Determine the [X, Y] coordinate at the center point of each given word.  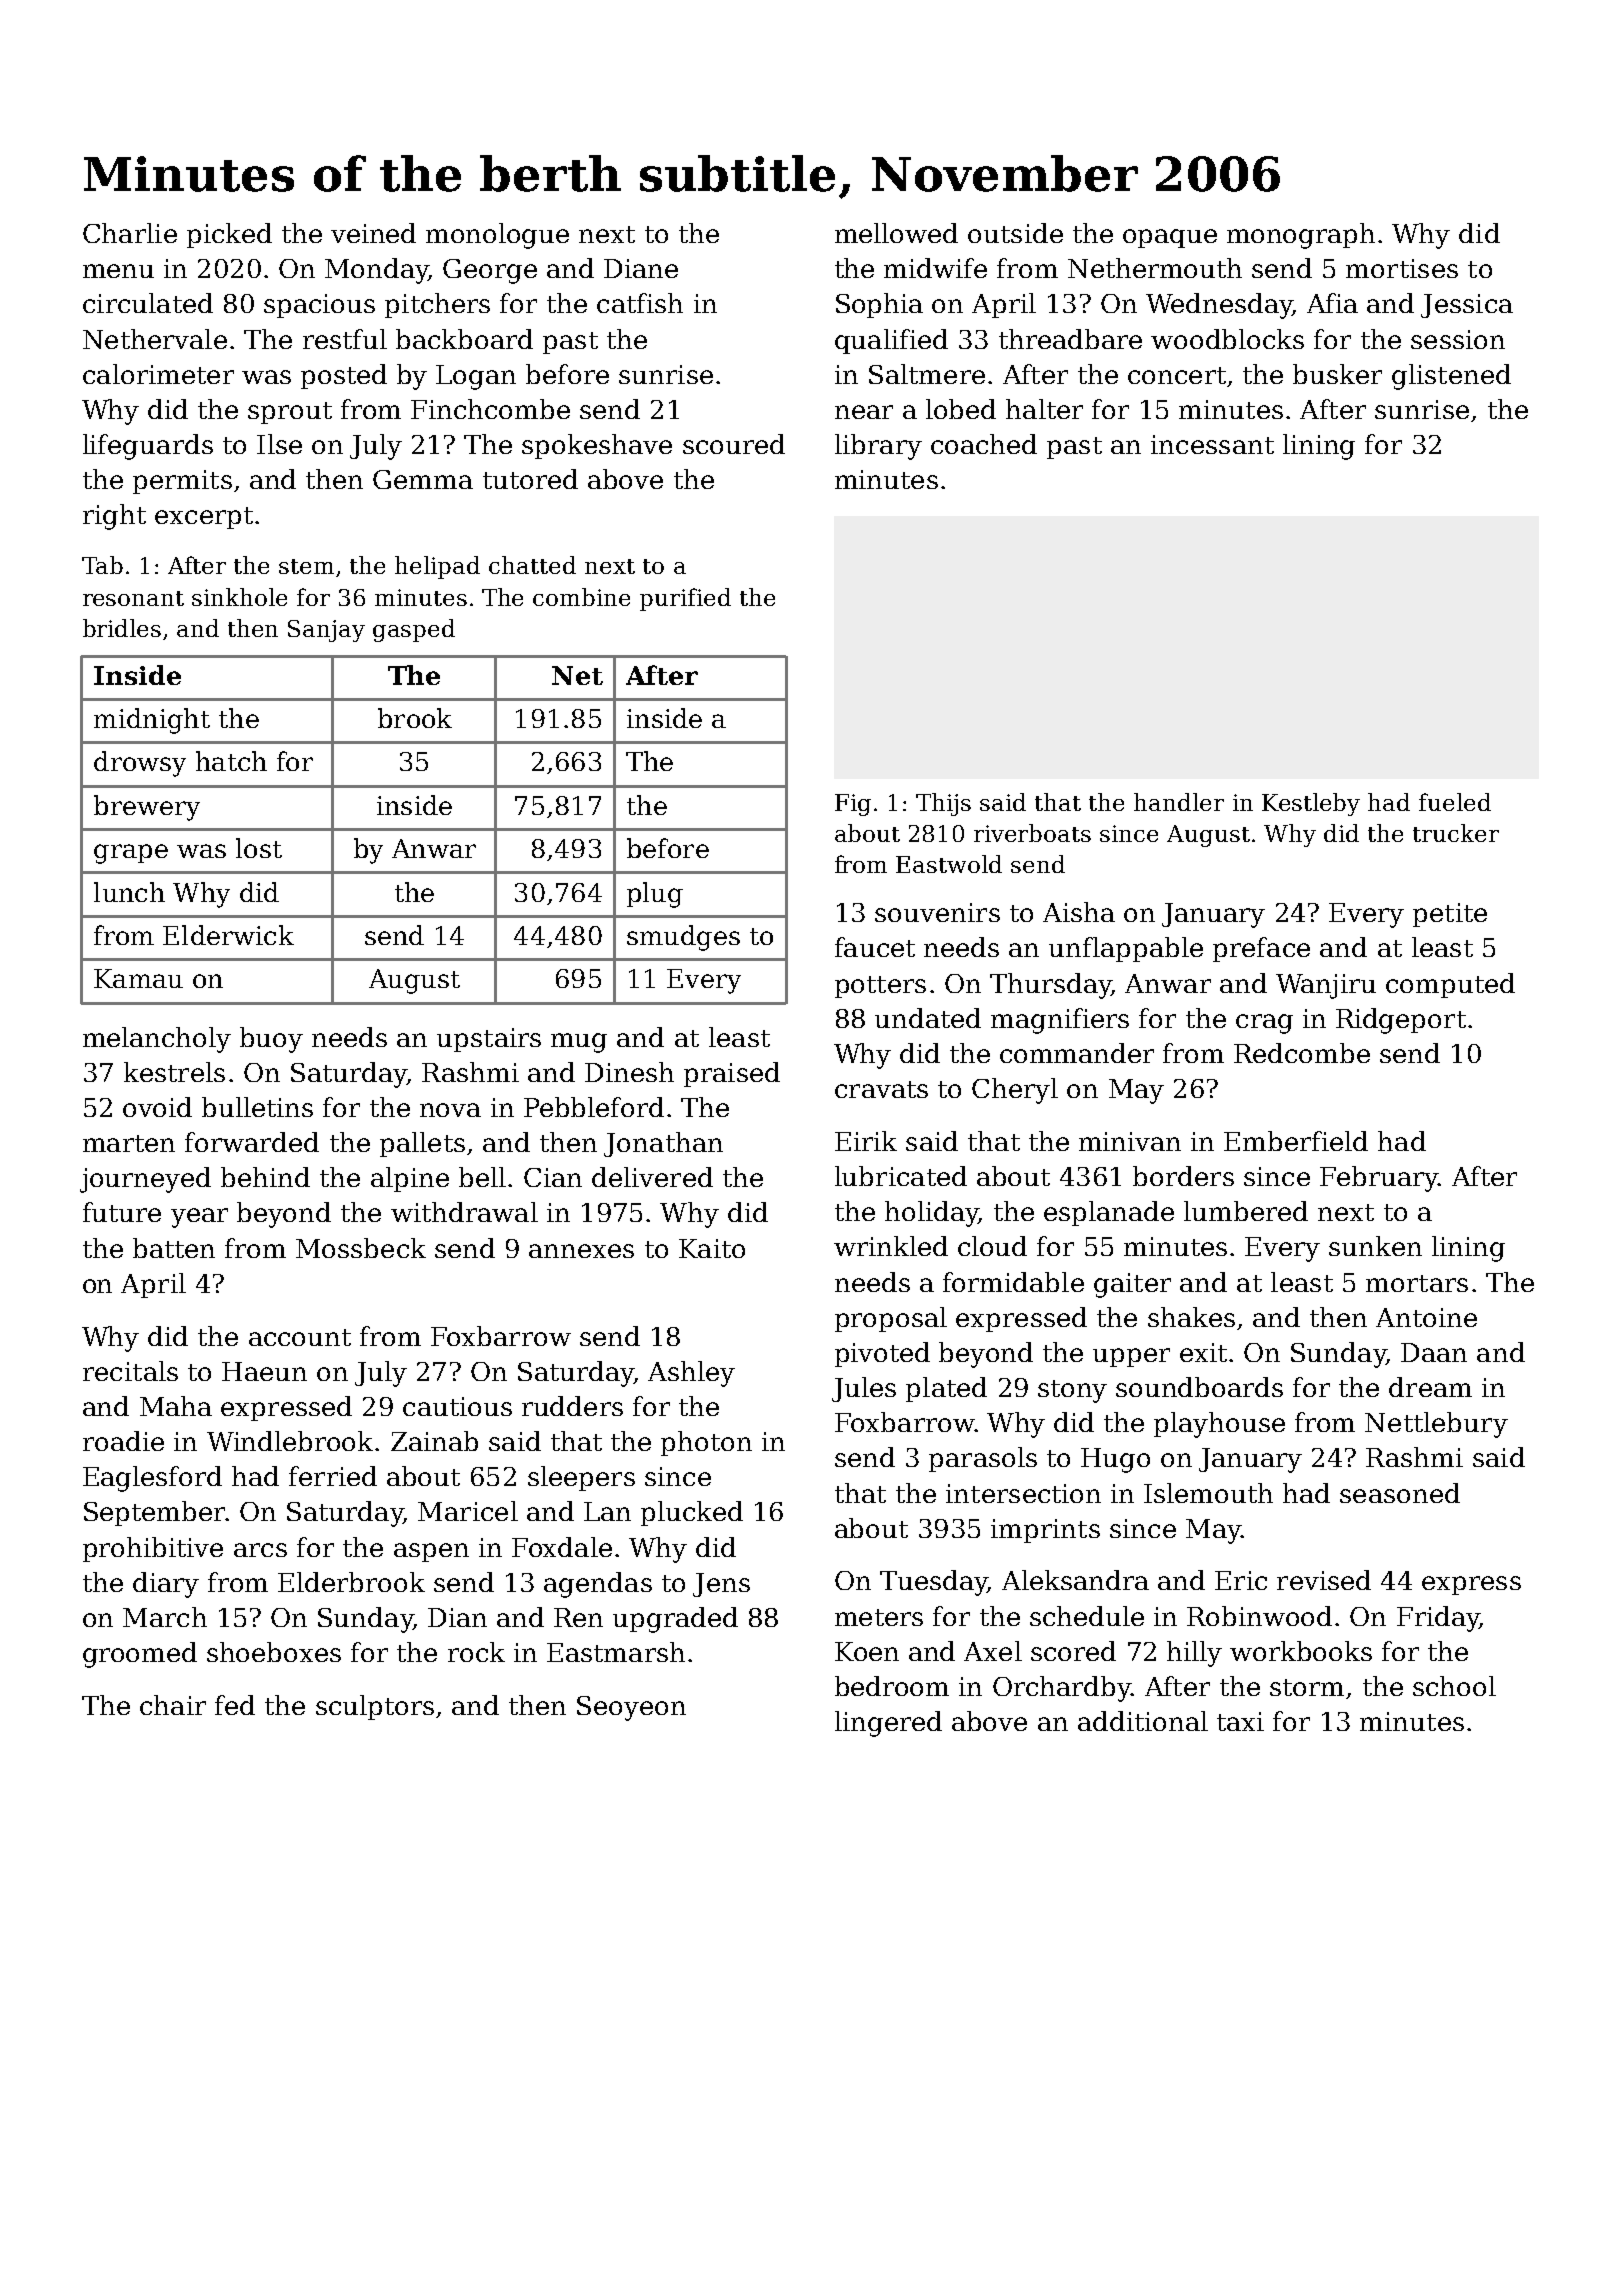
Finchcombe [490, 409]
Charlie [130, 233]
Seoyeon [631, 1708]
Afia [1332, 303]
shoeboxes [274, 1652]
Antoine [1426, 1317]
